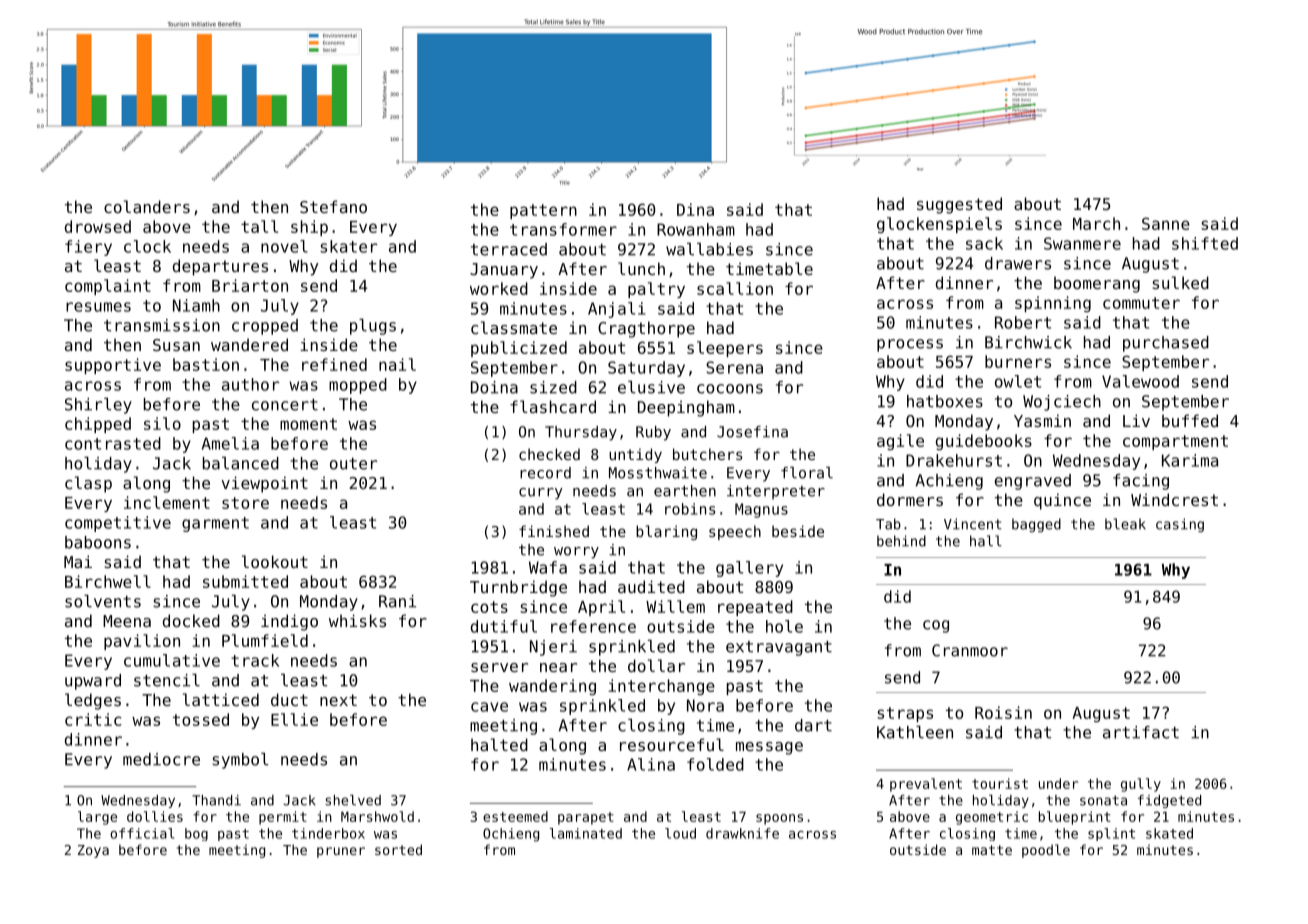 The image size is (1308, 924). I want to click on Cranmoor, so click(970, 650).
